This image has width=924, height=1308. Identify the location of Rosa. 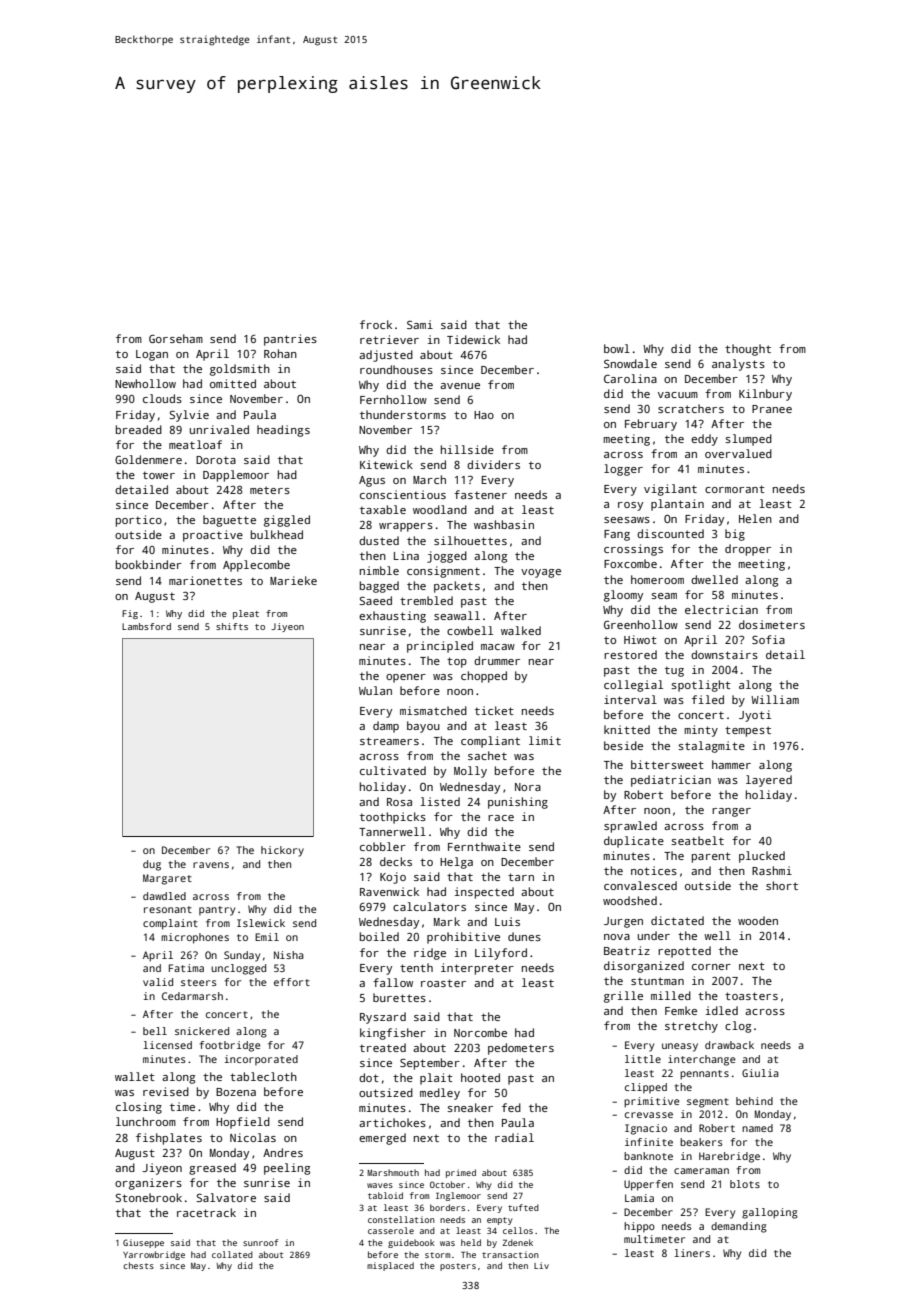
(399, 802).
